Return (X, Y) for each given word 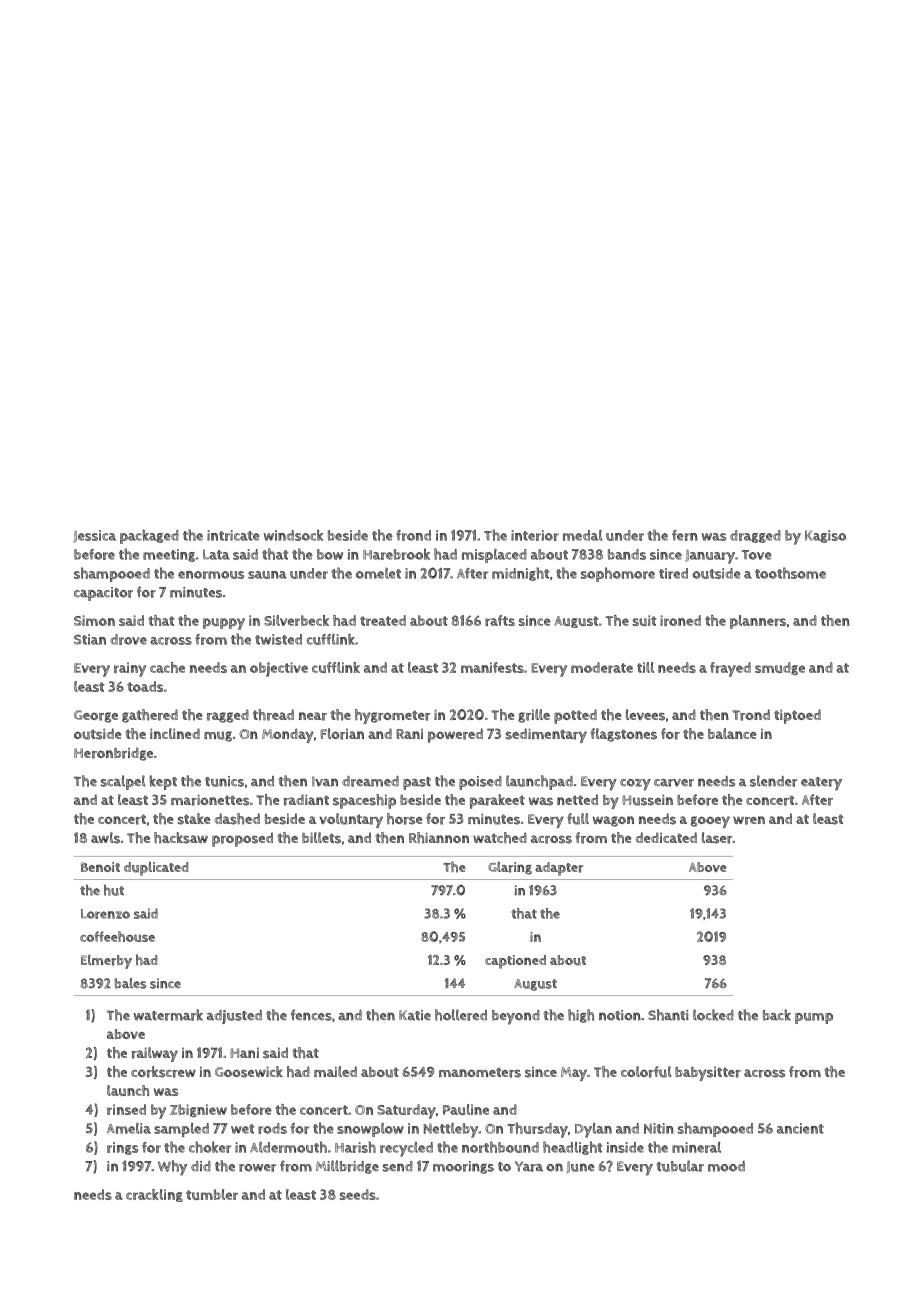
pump (814, 1018)
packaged (149, 536)
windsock (293, 535)
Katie (415, 1015)
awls (105, 838)
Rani (409, 734)
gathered (150, 716)
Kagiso (825, 536)
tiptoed (797, 716)
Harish (355, 1147)
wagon (613, 821)
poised (480, 783)
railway (155, 1054)
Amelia (129, 1128)
